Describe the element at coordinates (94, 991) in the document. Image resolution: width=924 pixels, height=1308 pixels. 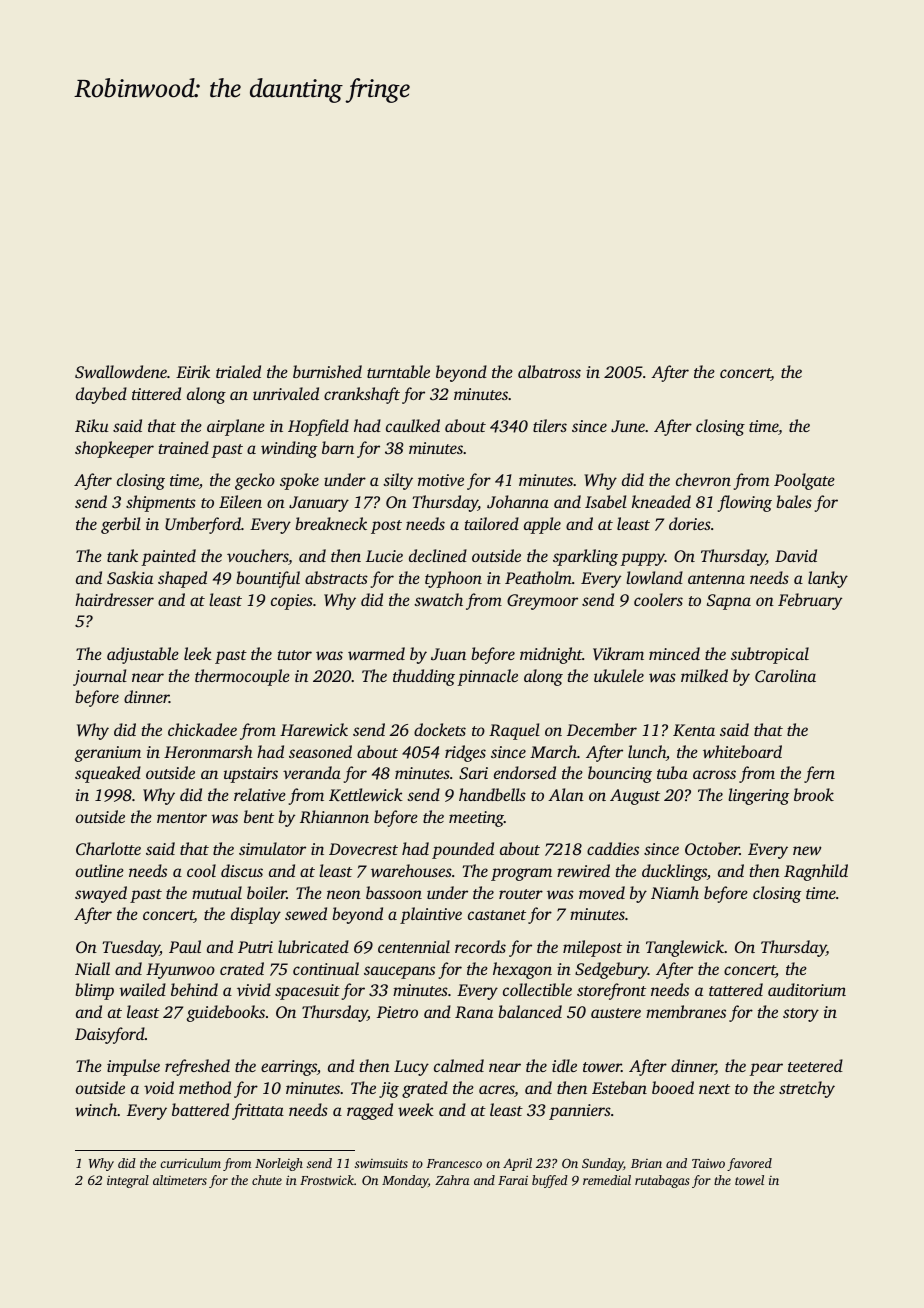
I see `blimp` at that location.
